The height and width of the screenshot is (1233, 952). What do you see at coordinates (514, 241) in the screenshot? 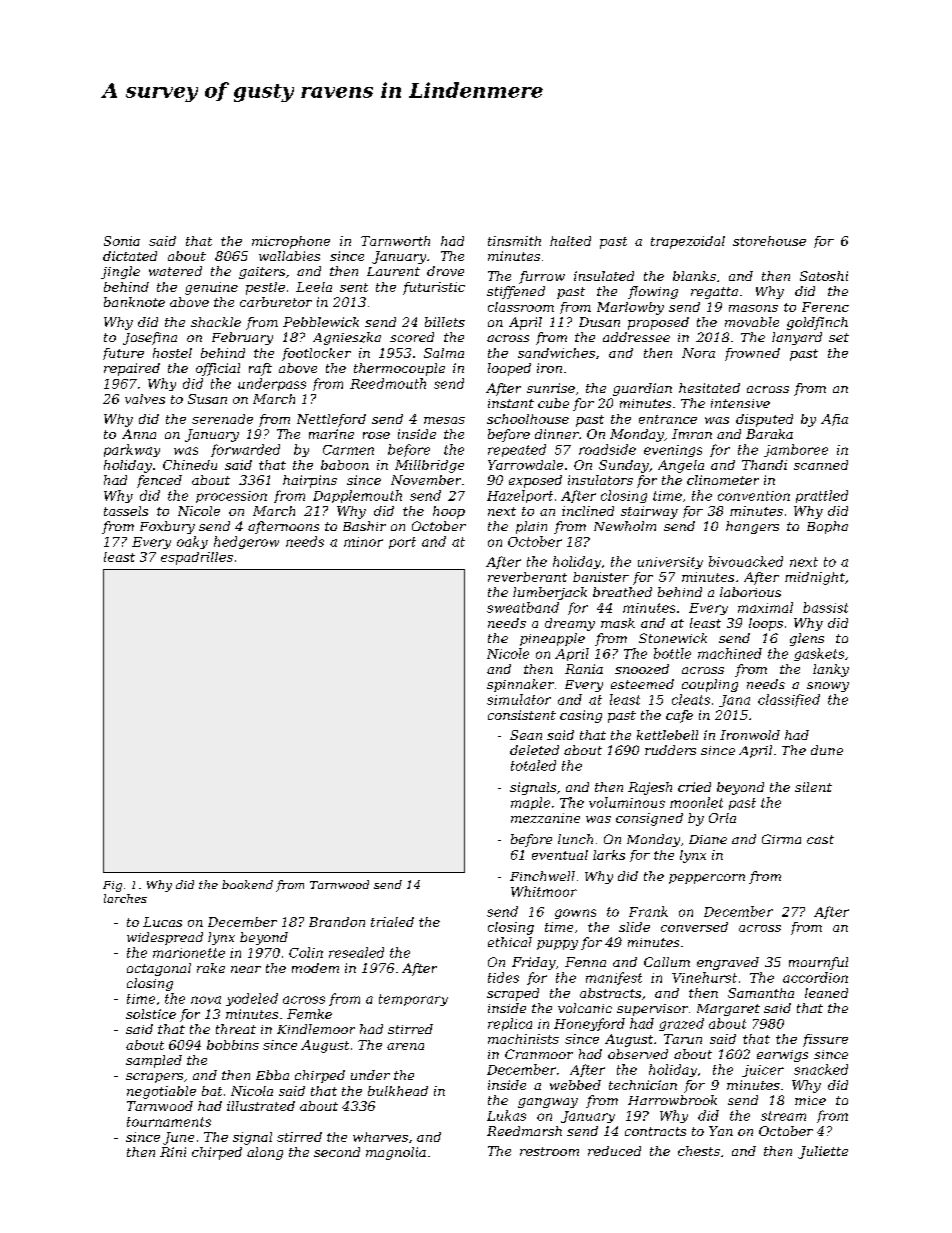
I see `tinsmith` at bounding box center [514, 241].
